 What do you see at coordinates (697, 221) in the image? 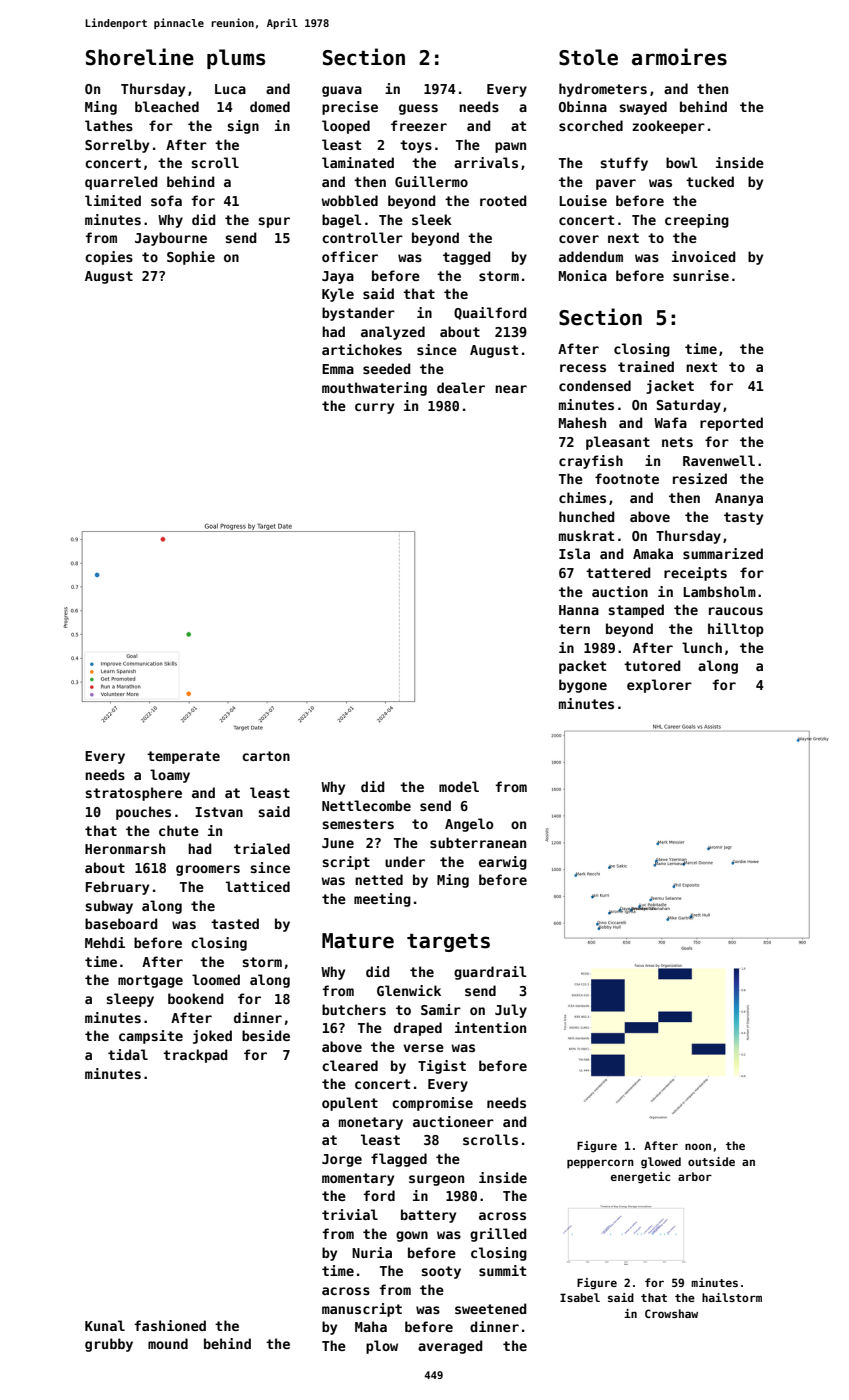
I see `creeping` at bounding box center [697, 221].
